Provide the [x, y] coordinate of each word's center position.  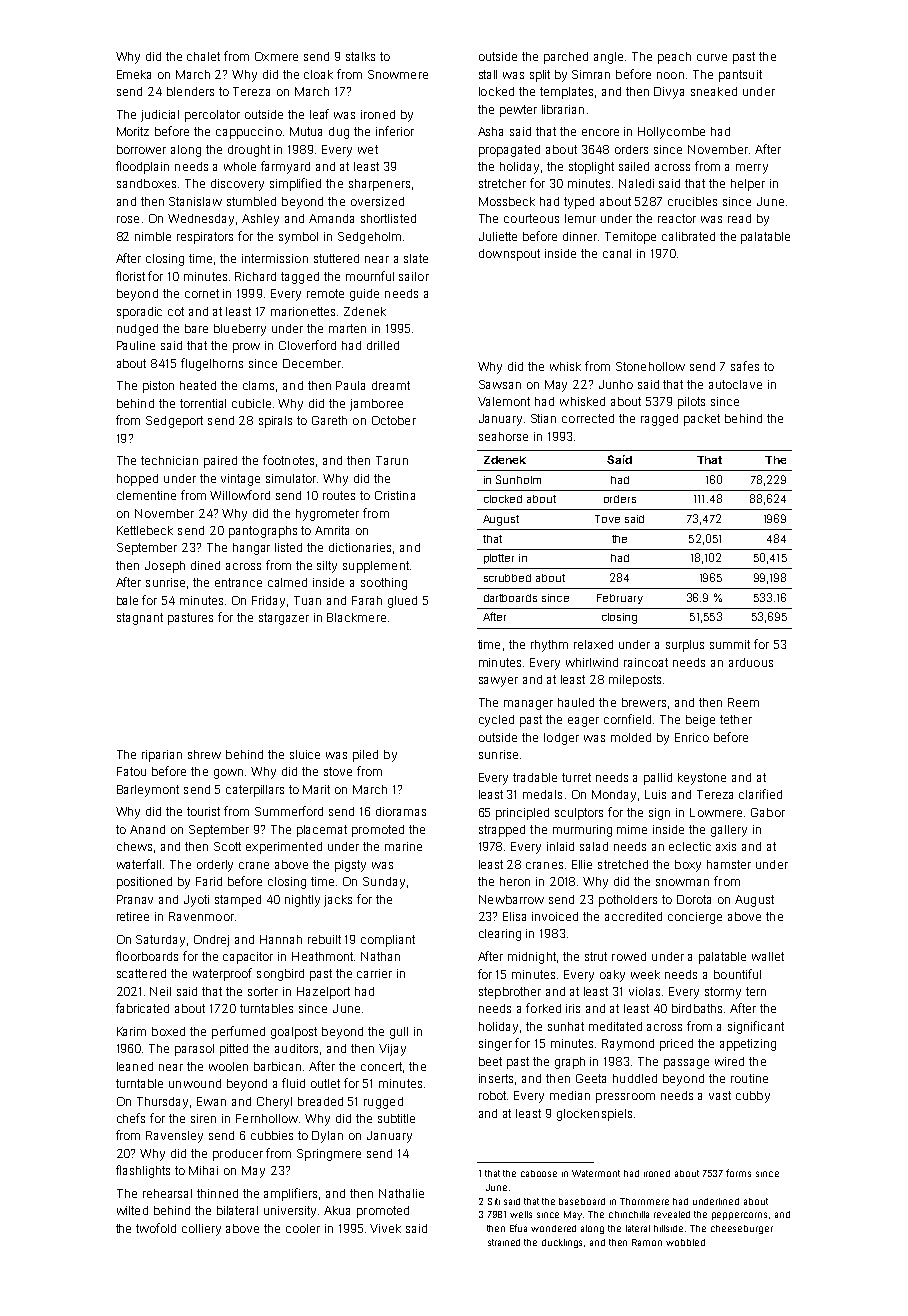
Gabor [768, 812]
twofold [156, 1228]
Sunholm [518, 479]
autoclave [735, 384]
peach [674, 58]
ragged [659, 420]
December [312, 363]
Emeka [134, 74]
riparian [162, 756]
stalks [360, 56]
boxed [168, 1031]
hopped [137, 480]
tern [756, 991]
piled [365, 756]
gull [399, 1033]
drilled [383, 345]
